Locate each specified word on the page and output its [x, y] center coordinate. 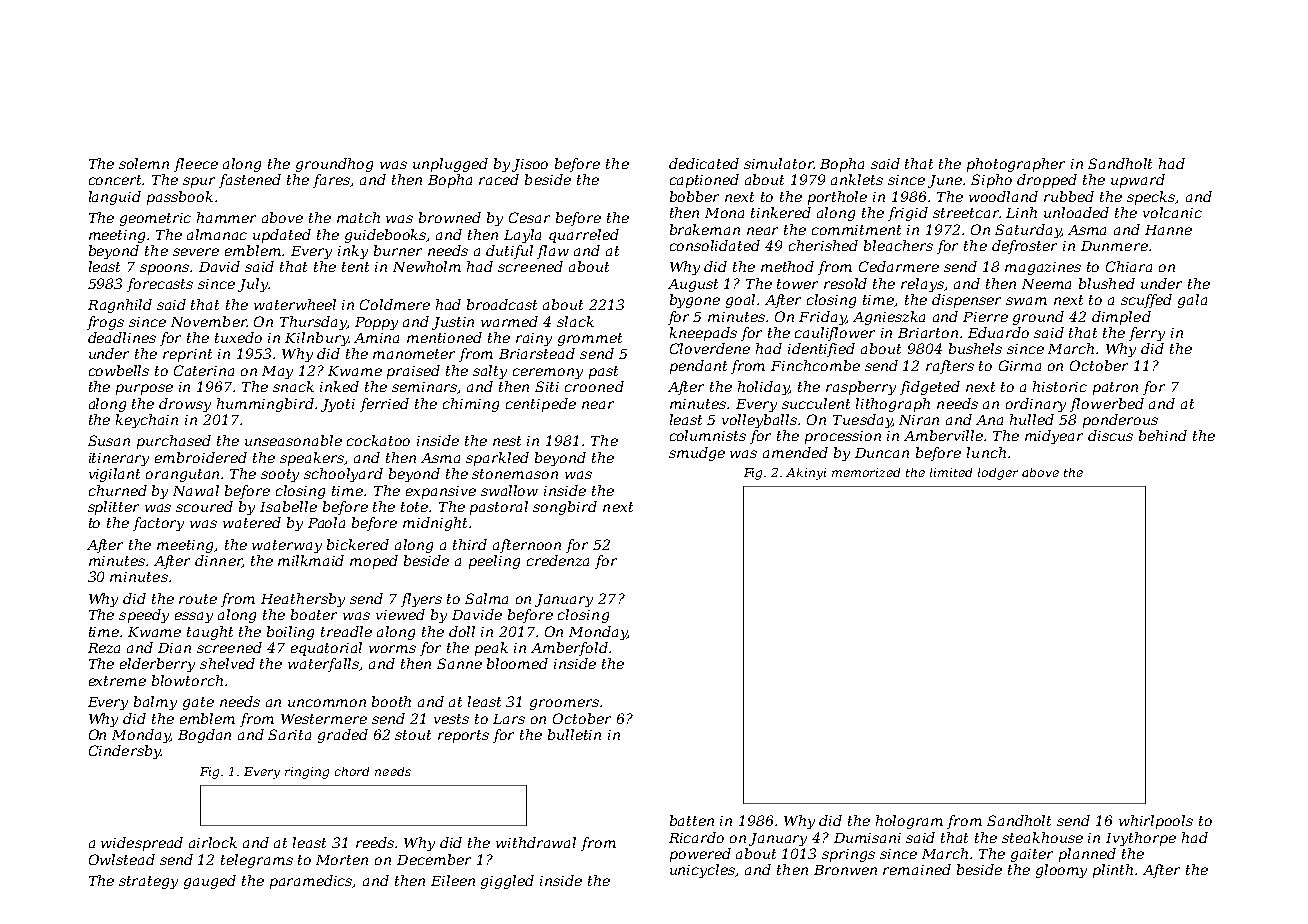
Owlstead [122, 859]
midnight [435, 524]
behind [1163, 435]
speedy [144, 616]
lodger [998, 474]
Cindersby [125, 752]
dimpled [1121, 318]
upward [1138, 181]
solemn [144, 163]
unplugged [450, 165]
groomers [564, 704]
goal [740, 301]
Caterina [204, 370]
